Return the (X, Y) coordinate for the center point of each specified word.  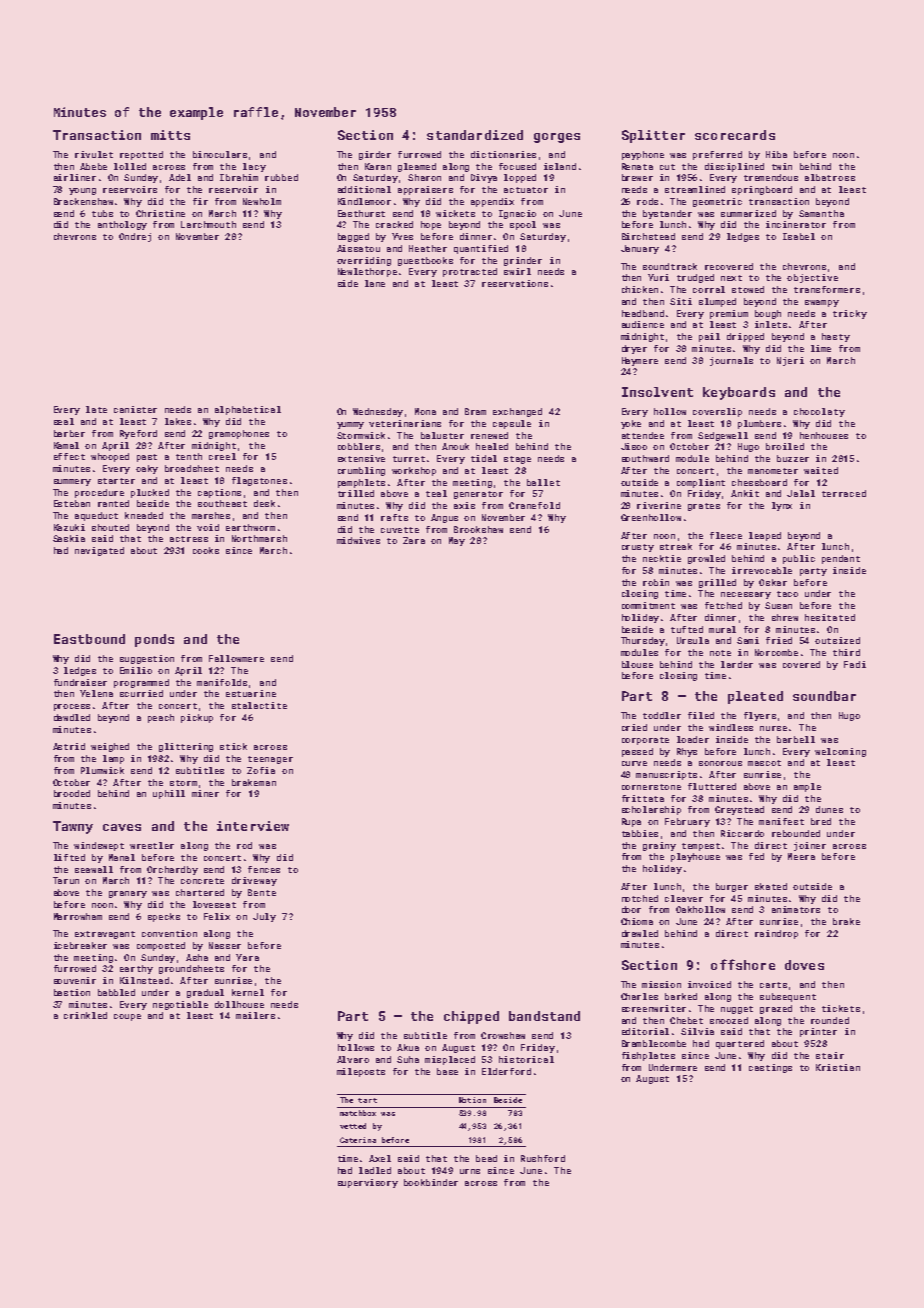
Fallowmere (236, 658)
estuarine (251, 693)
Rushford (543, 1158)
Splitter (653, 136)
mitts (170, 135)
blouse (637, 664)
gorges (557, 138)
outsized (837, 640)
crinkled (85, 1015)
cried (634, 727)
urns (470, 1171)
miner (205, 793)
